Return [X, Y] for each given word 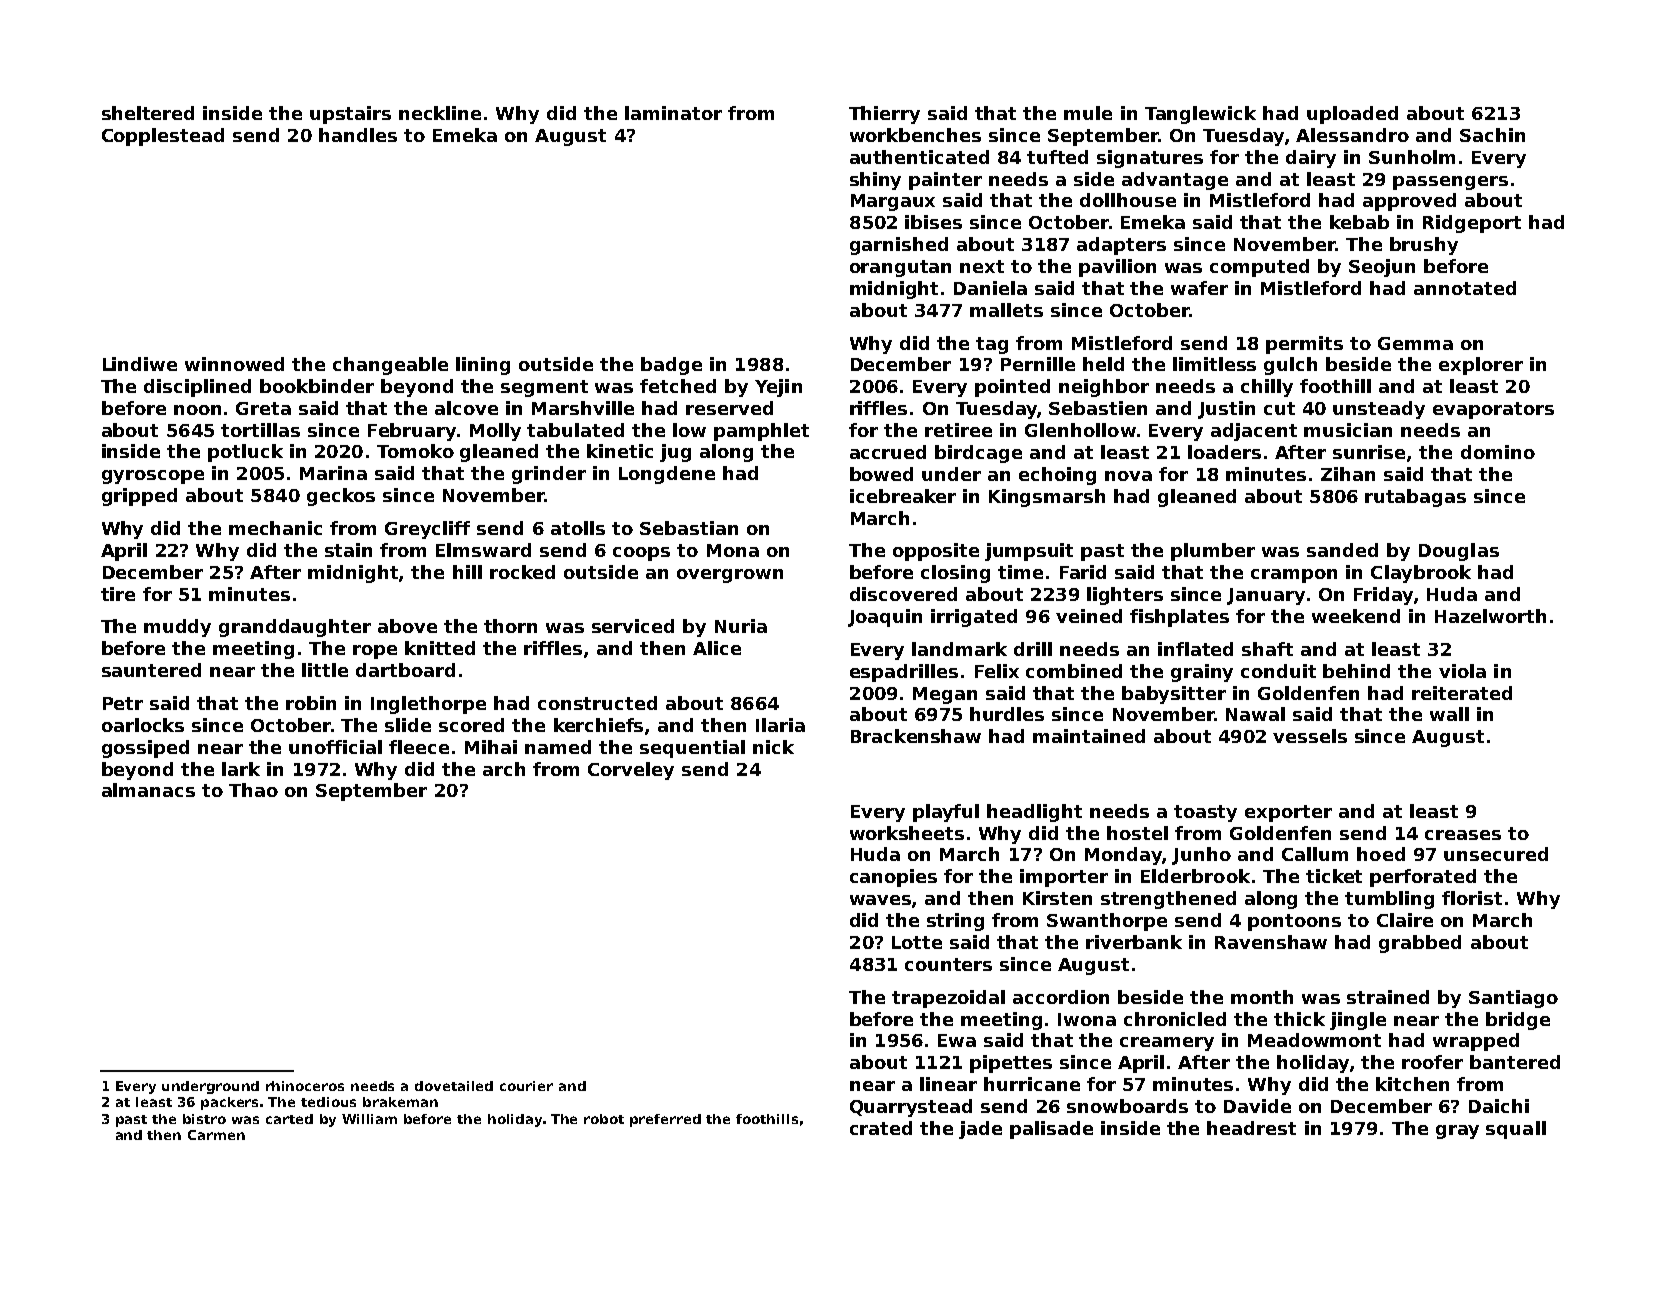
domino [1498, 452]
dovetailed [454, 1086]
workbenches [915, 135]
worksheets [907, 833]
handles [358, 135]
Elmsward [483, 550]
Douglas [1459, 552]
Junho [1201, 856]
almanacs [148, 790]
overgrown [730, 576]
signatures [1150, 159]
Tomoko [415, 451]
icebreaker [903, 496]
